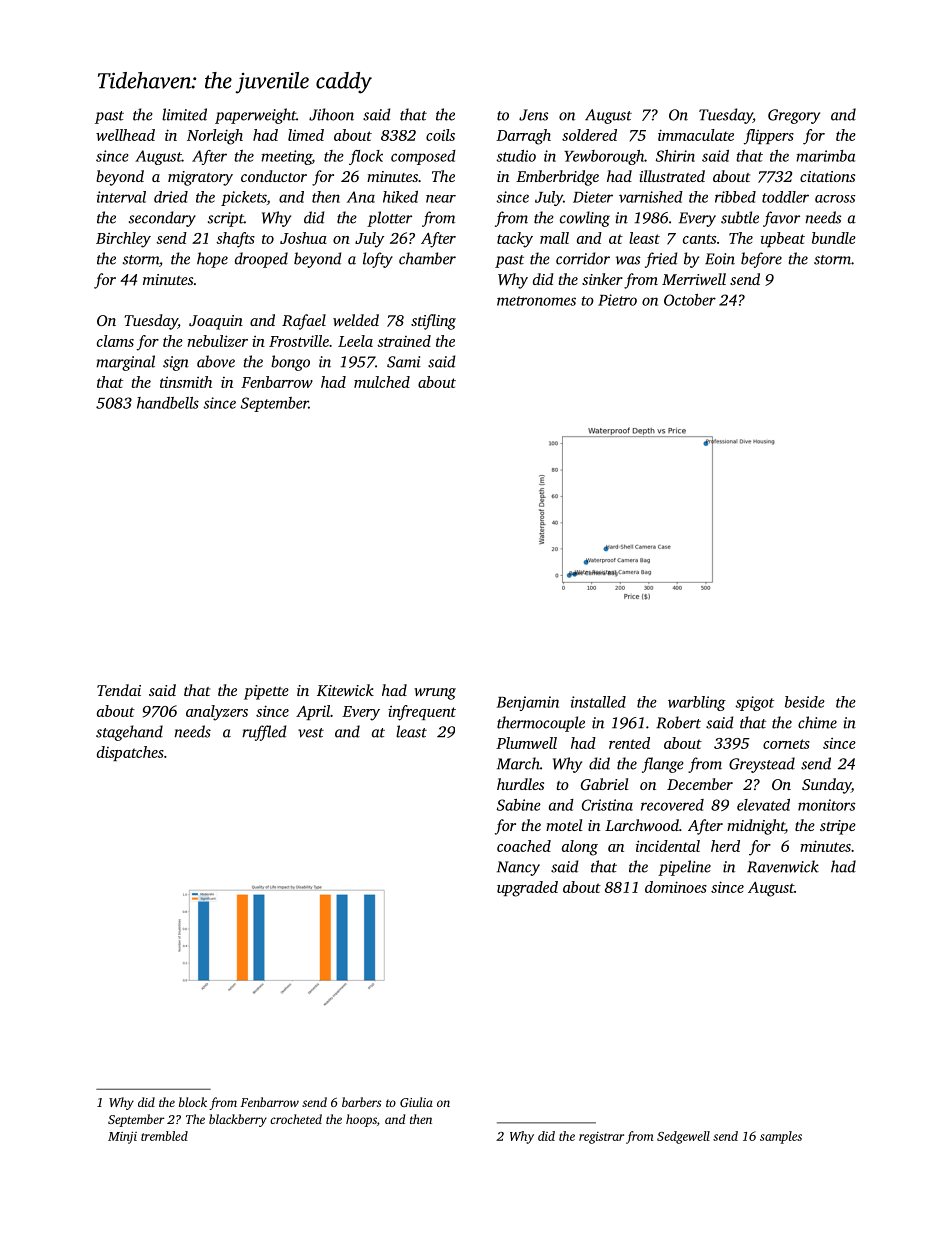 Image resolution: width=952 pixels, height=1233 pixels. What do you see at coordinates (601, 1138) in the screenshot?
I see `registrar` at bounding box center [601, 1138].
